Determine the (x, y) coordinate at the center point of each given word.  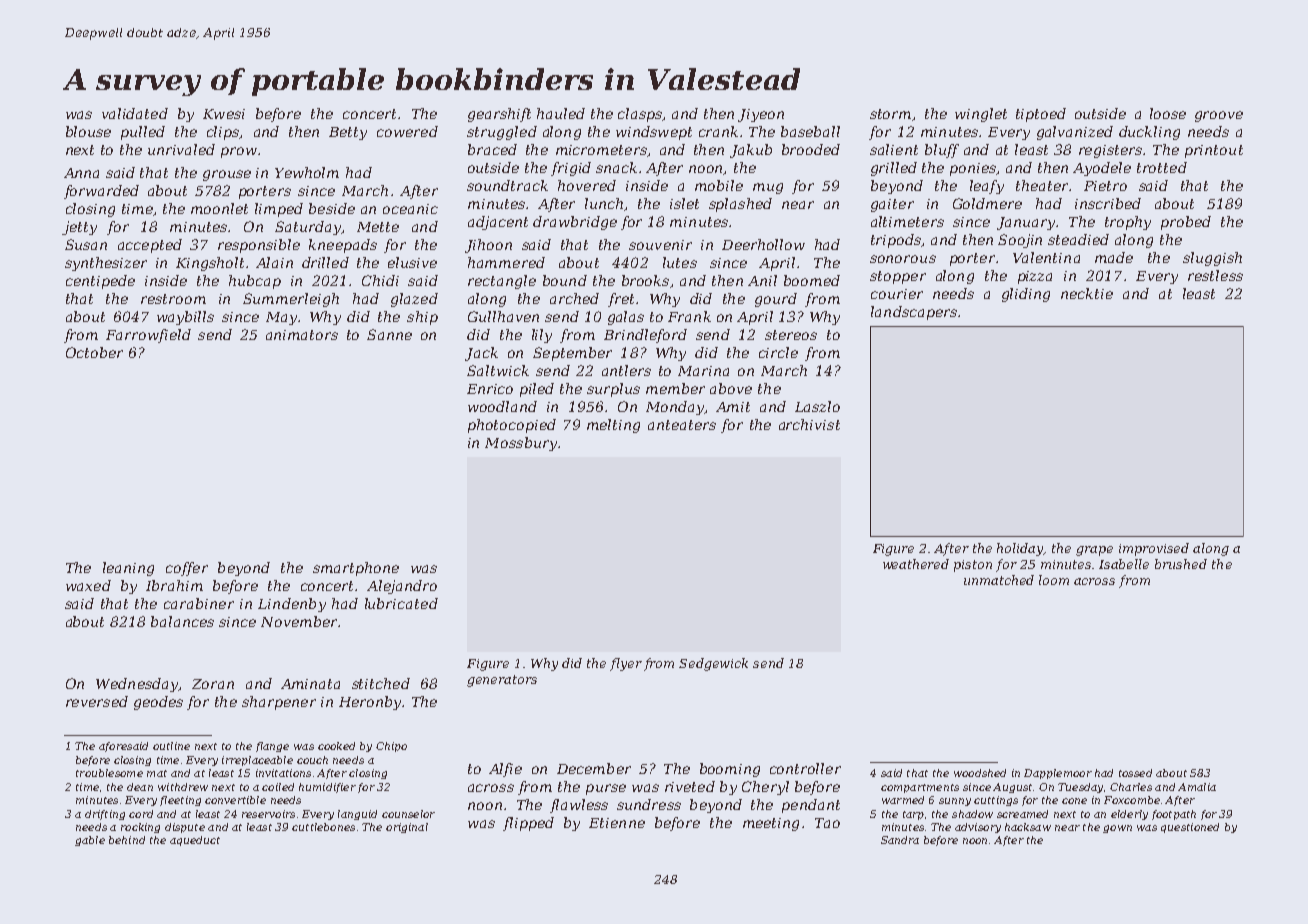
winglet (981, 115)
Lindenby (292, 605)
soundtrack (507, 185)
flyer (626, 664)
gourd (776, 300)
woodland (502, 406)
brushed (1181, 564)
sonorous (903, 259)
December (594, 768)
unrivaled (181, 149)
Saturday (308, 228)
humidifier (327, 788)
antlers (626, 370)
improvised (1154, 549)
